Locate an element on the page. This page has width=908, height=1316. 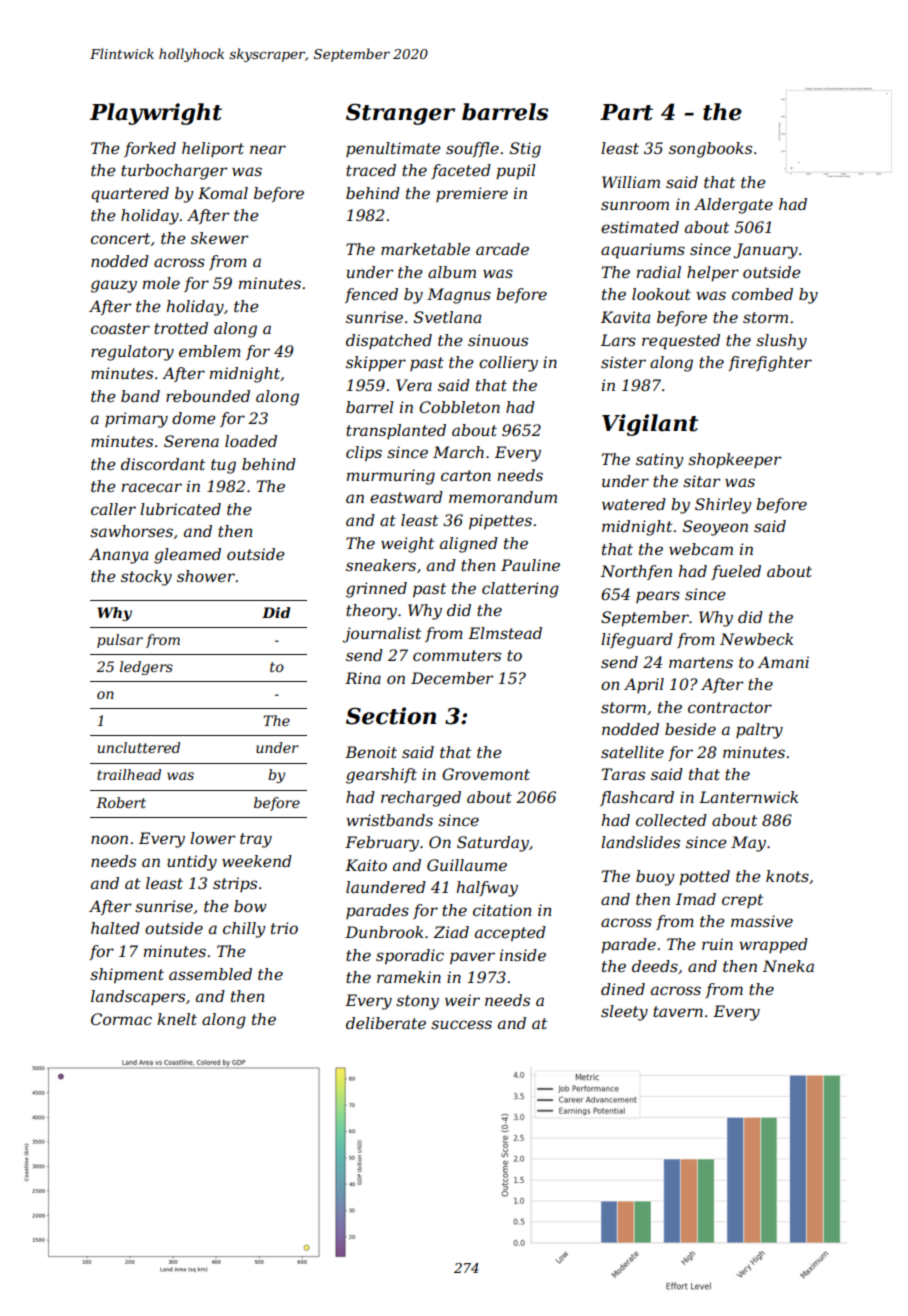
grinned is located at coordinates (376, 590).
